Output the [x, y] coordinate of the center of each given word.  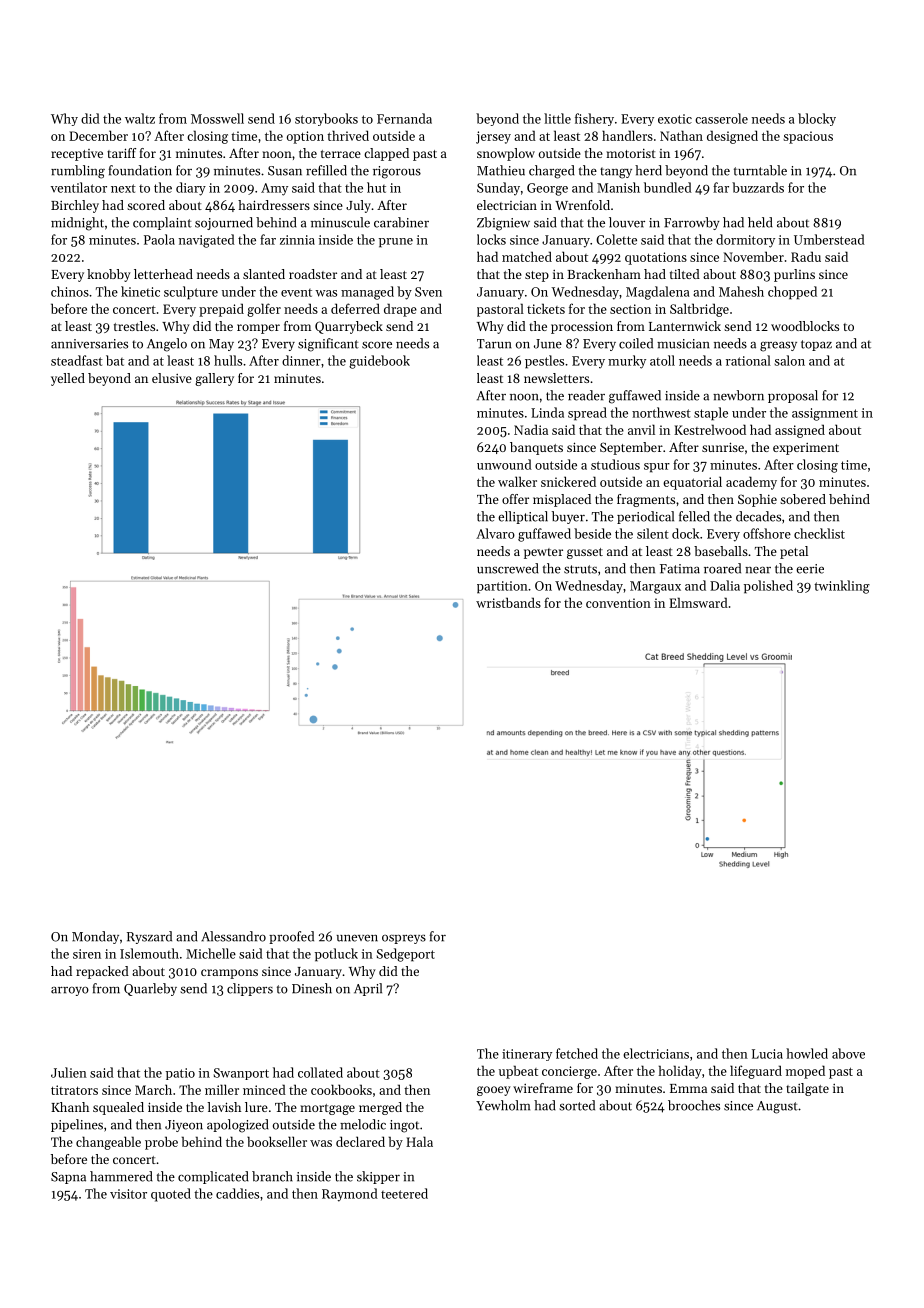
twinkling [842, 587]
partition [502, 587]
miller [222, 1089]
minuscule [340, 222]
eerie [810, 569]
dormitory [745, 241]
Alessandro [233, 936]
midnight [77, 224]
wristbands [508, 602]
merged [380, 1108]
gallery [214, 379]
